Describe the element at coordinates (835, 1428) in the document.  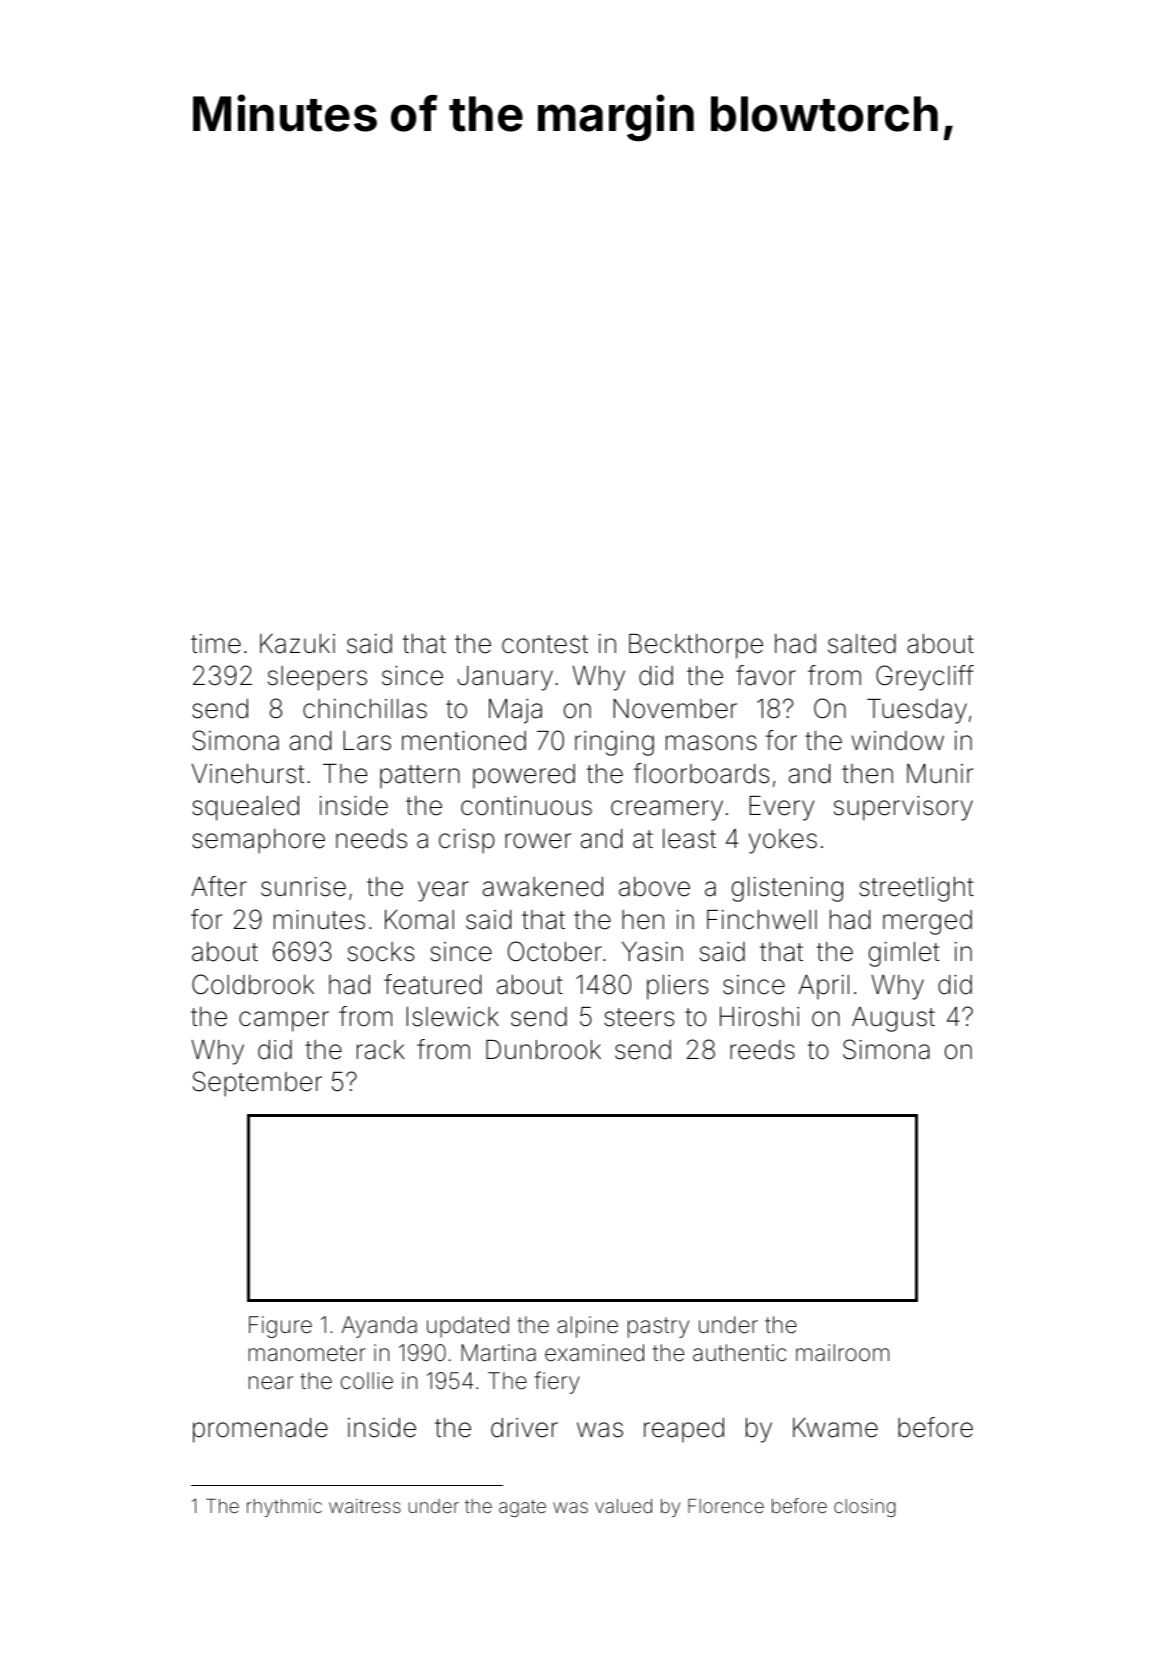
I see `Kwame` at that location.
